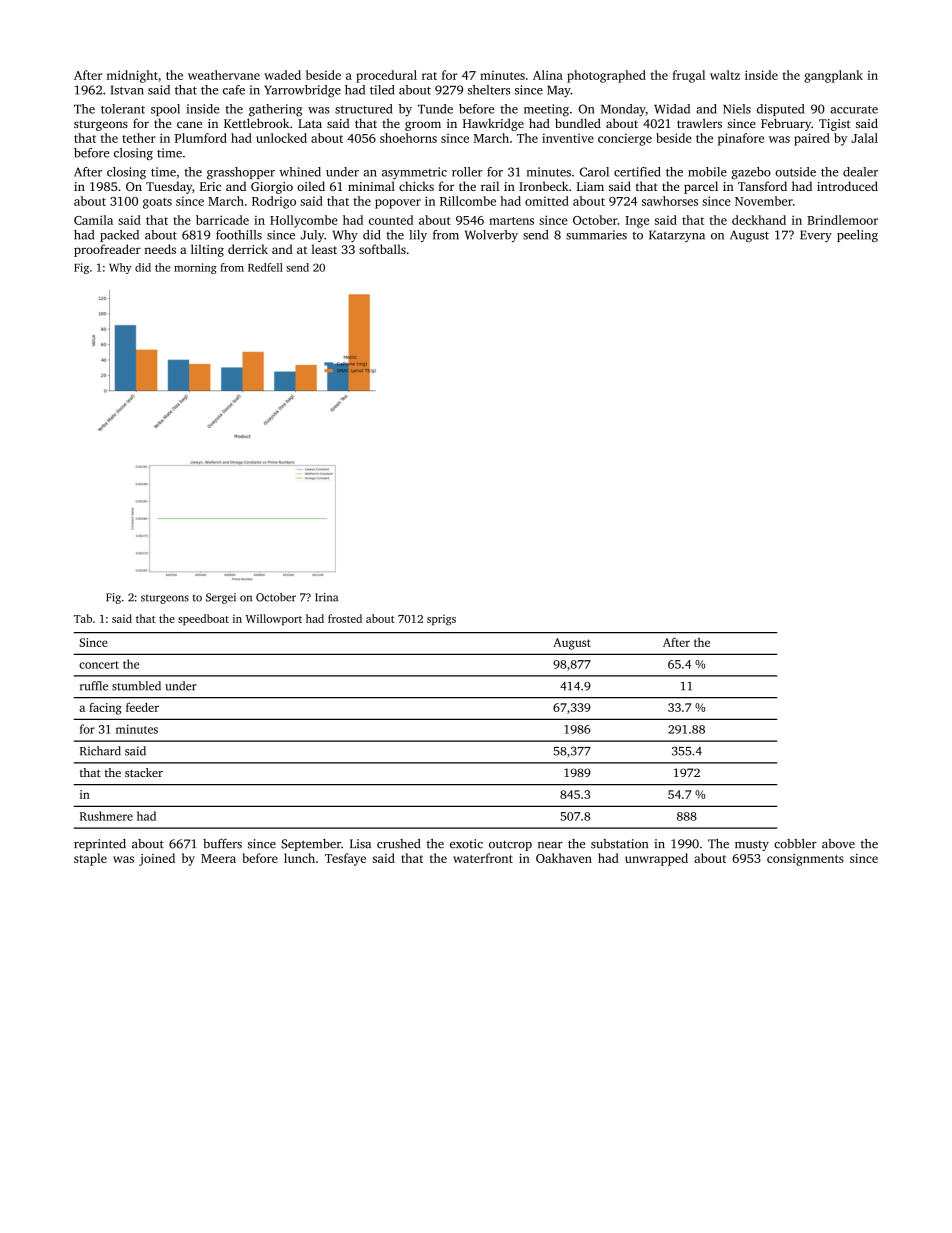 Image resolution: width=952 pixels, height=1233 pixels. I want to click on Wolverby, so click(491, 236).
